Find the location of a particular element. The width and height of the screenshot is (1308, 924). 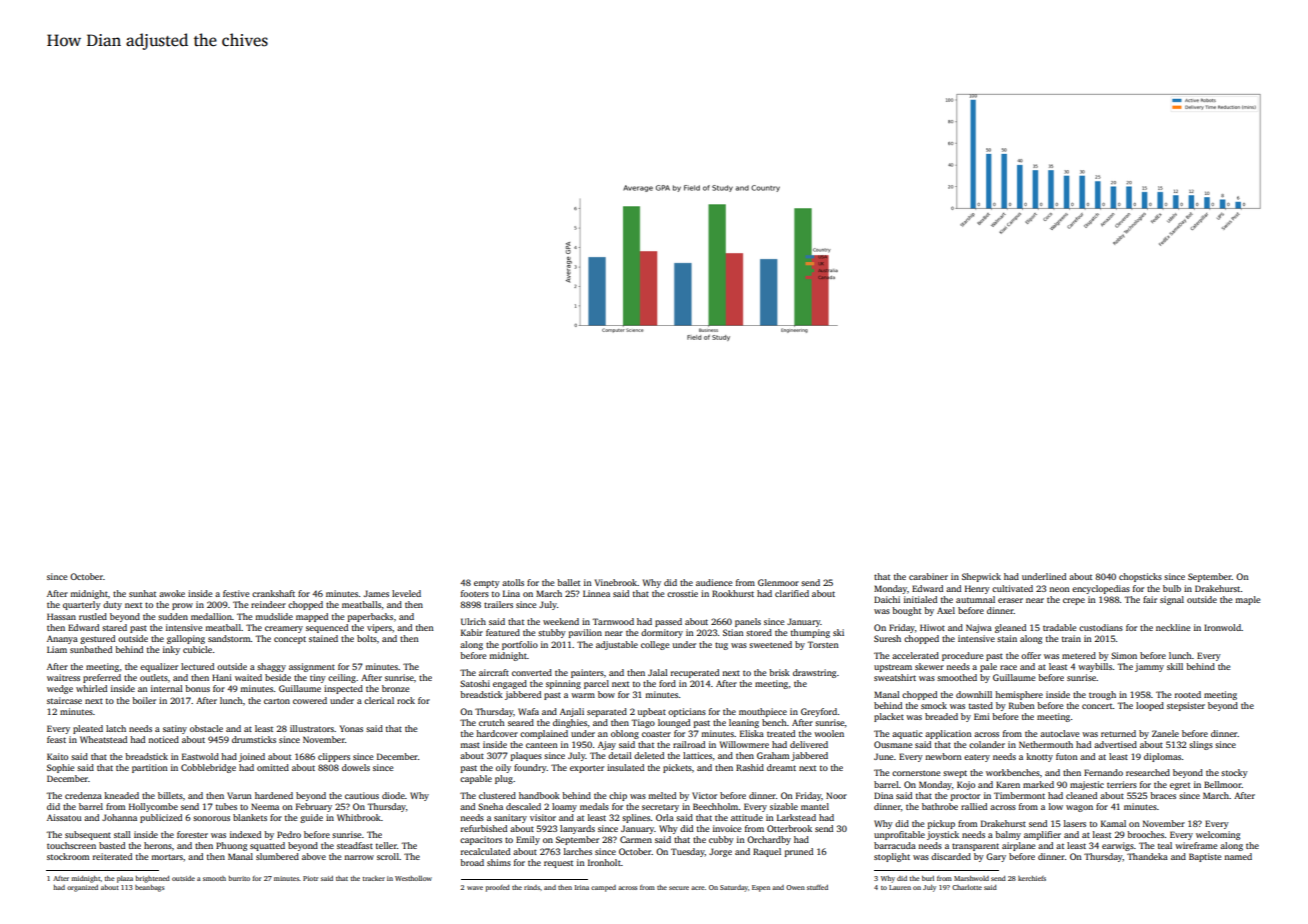

Aissatou is located at coordinates (64, 817).
